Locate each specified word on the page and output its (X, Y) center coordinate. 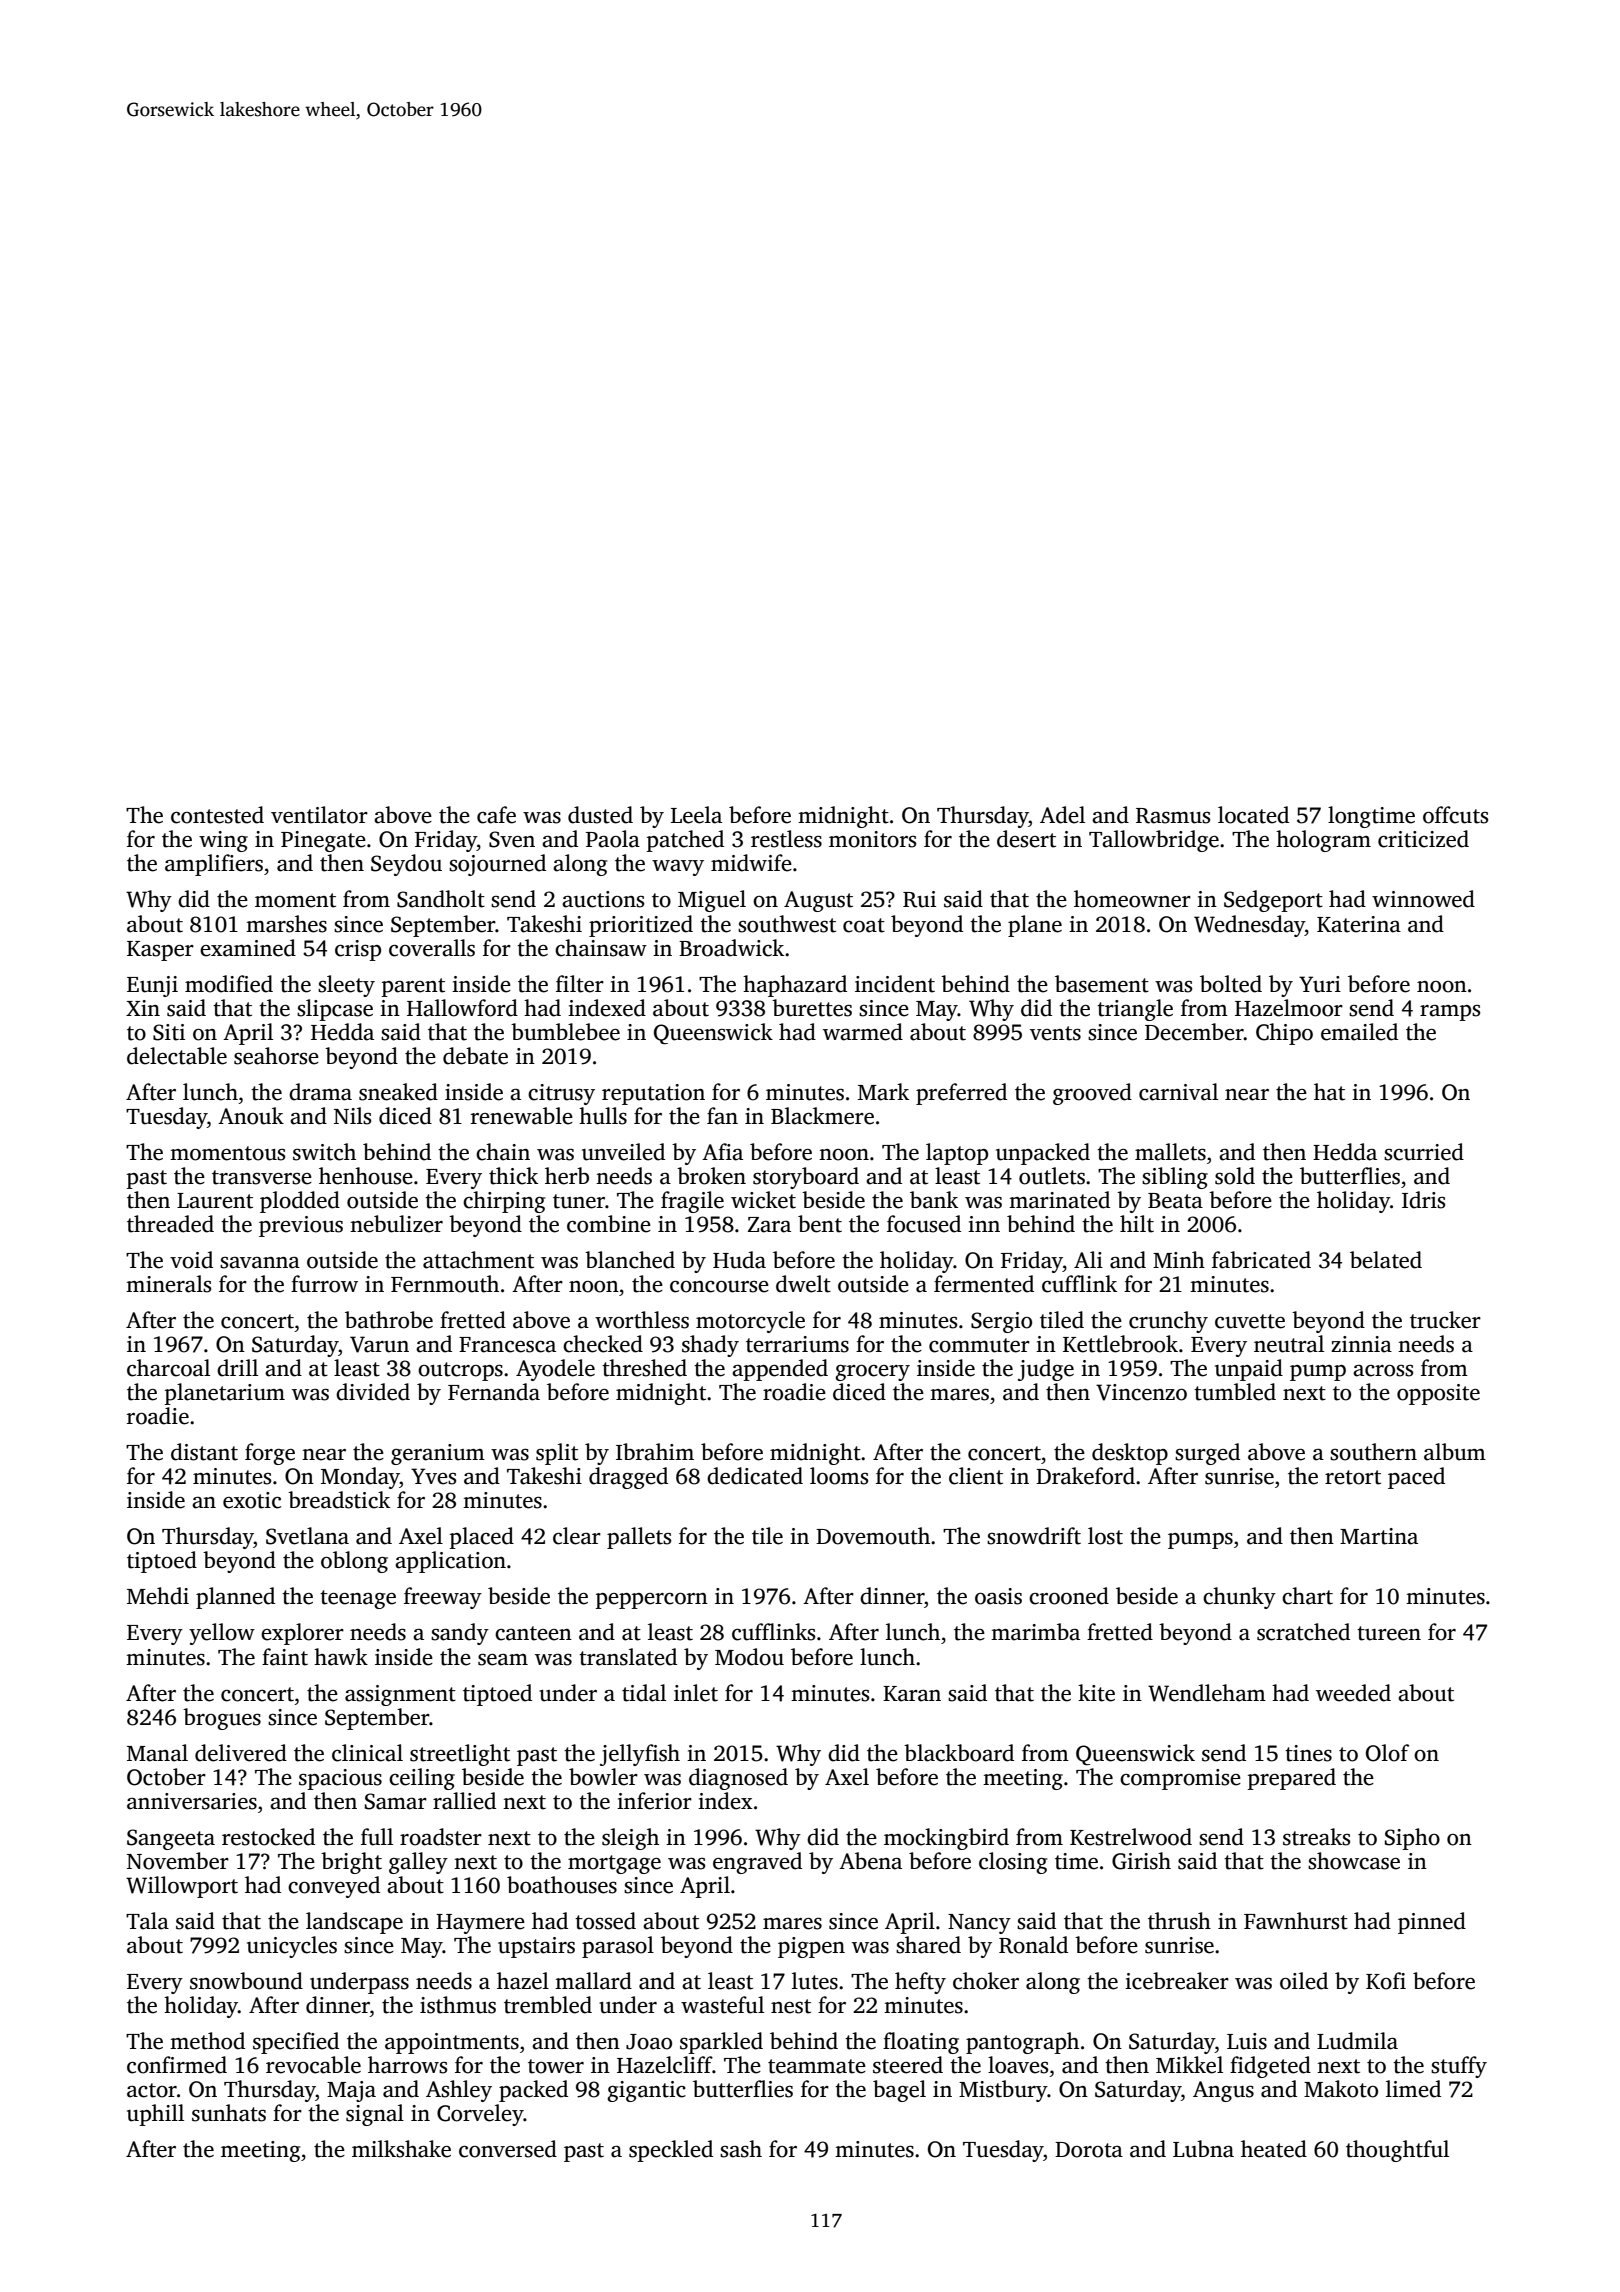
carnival (1178, 1092)
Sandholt (441, 899)
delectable (177, 1056)
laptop (957, 1154)
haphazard (795, 986)
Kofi (1386, 1981)
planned (235, 1598)
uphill (155, 2115)
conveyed (334, 1887)
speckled (671, 2151)
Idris (1423, 1200)
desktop (1130, 1454)
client (976, 1476)
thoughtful (1397, 2151)
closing (1013, 1863)
